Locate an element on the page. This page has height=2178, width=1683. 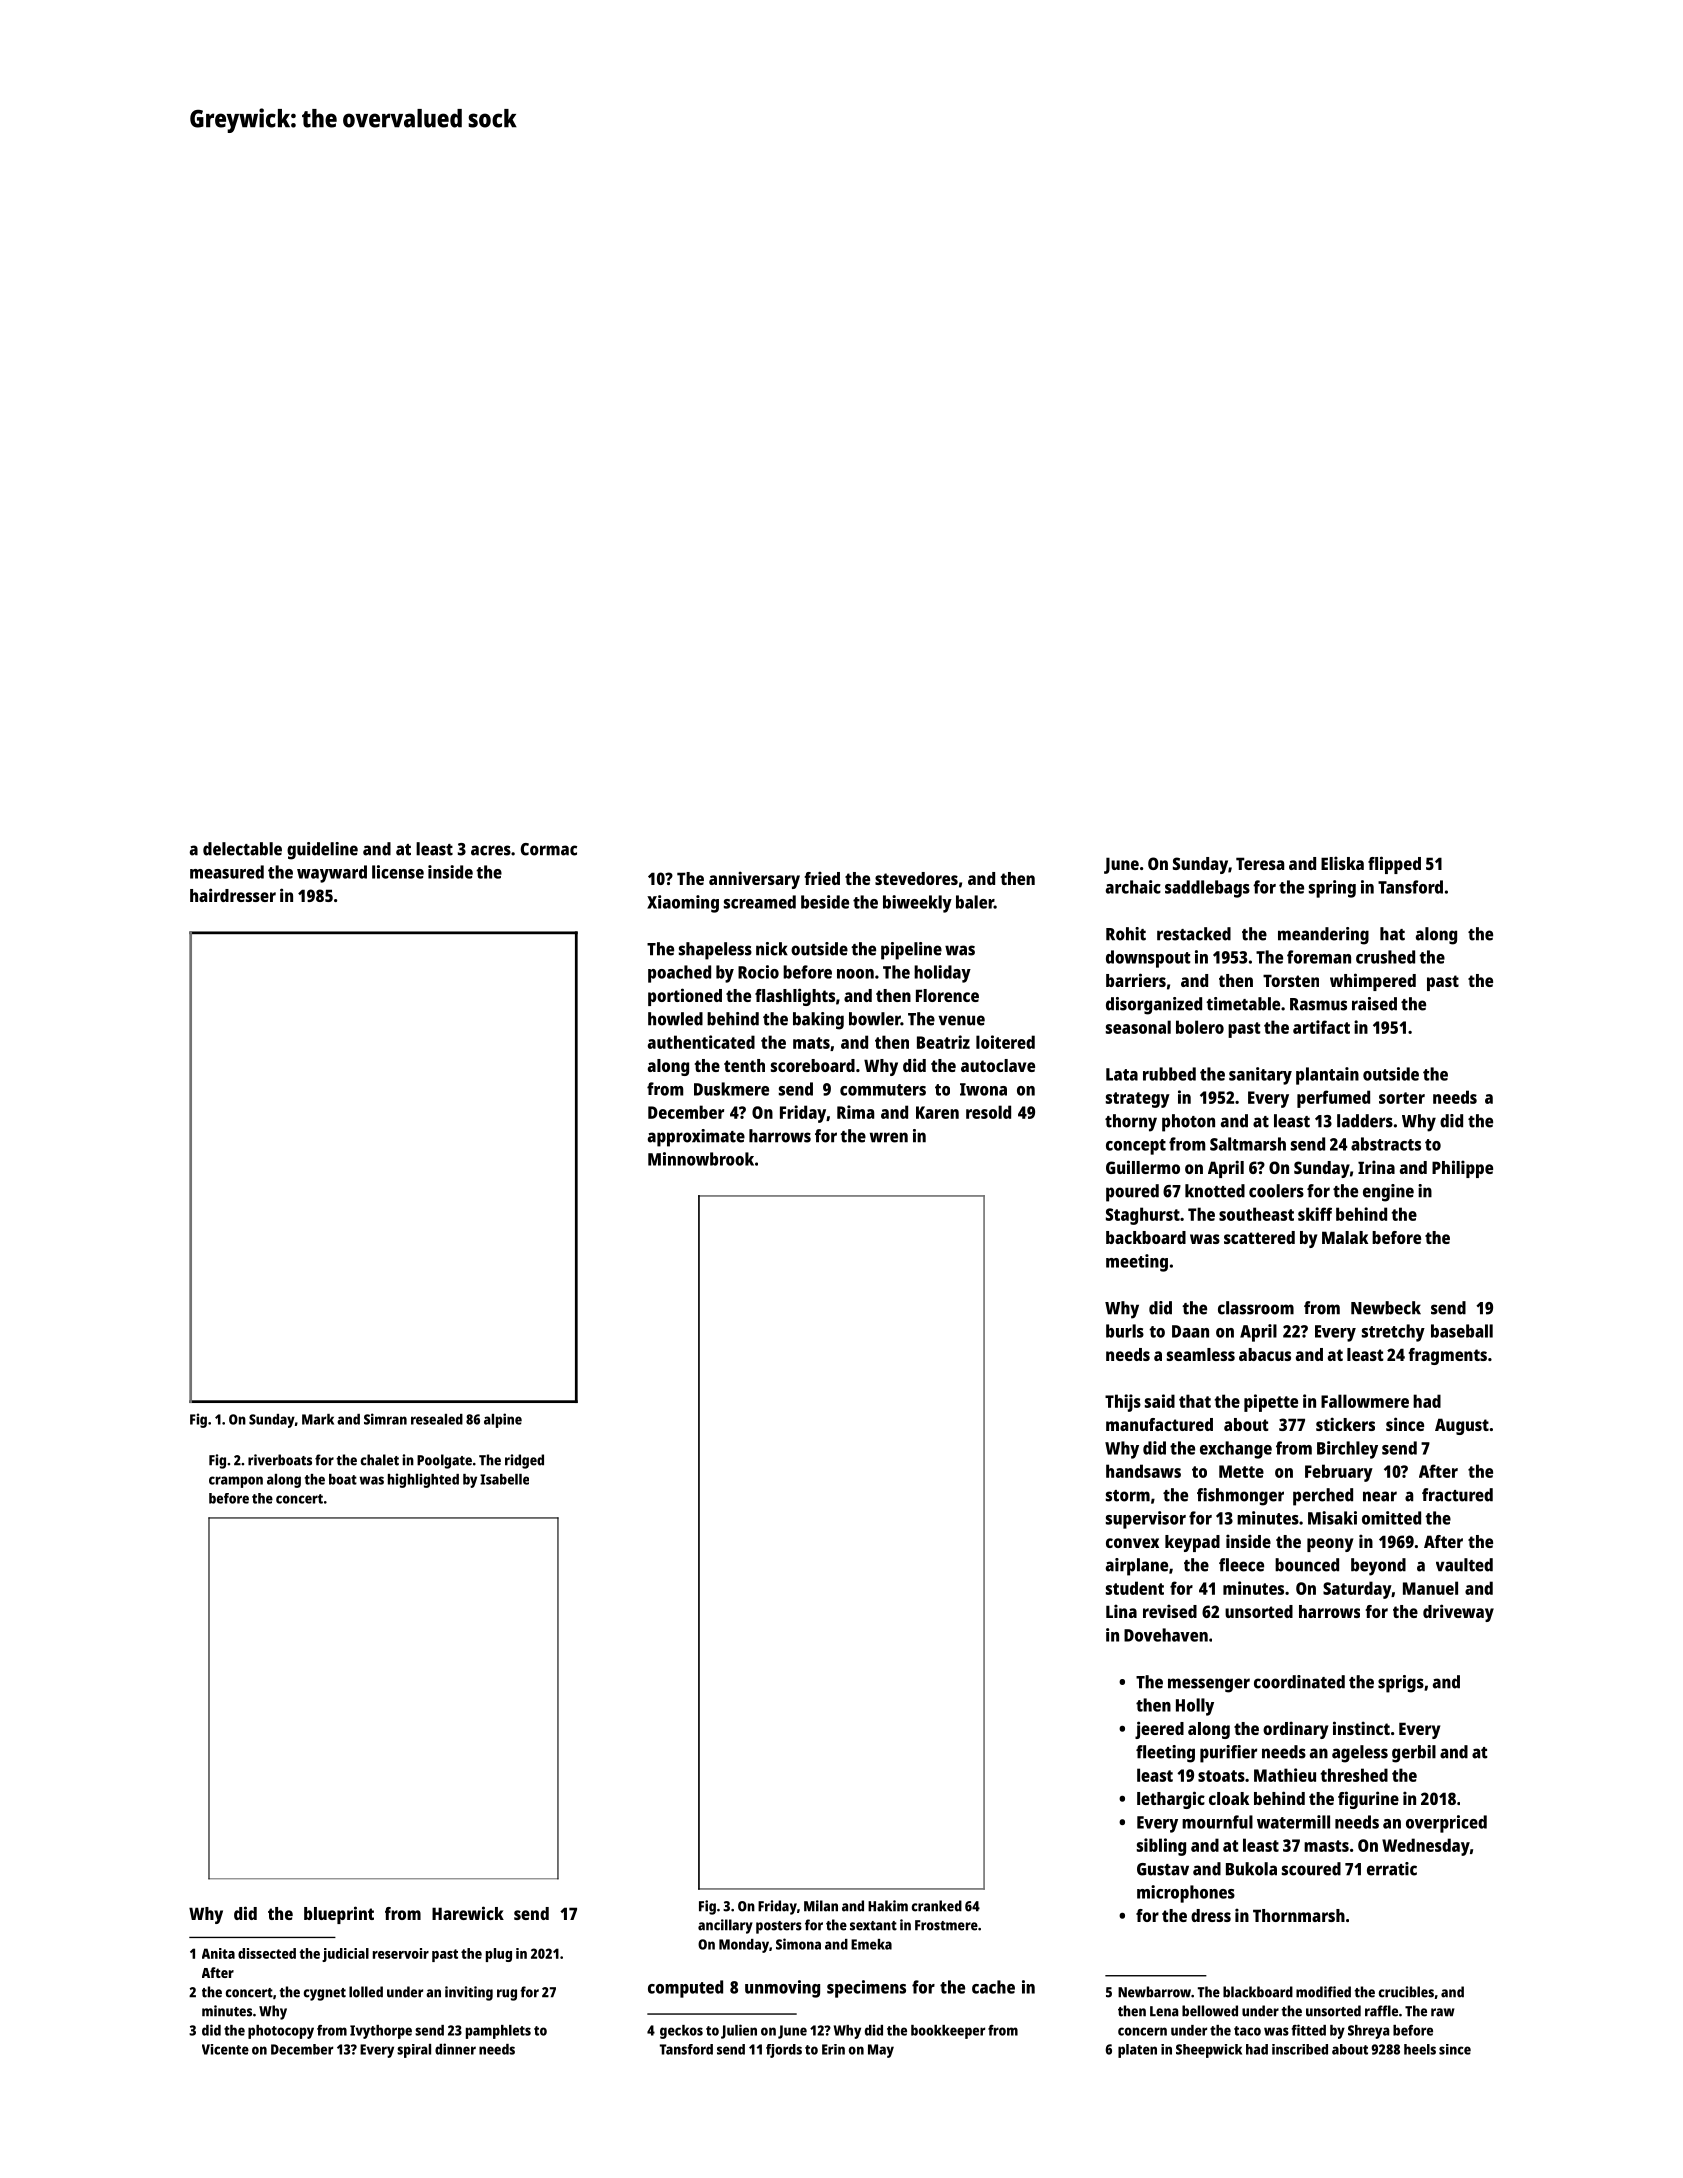
dinner is located at coordinates (455, 2049).
